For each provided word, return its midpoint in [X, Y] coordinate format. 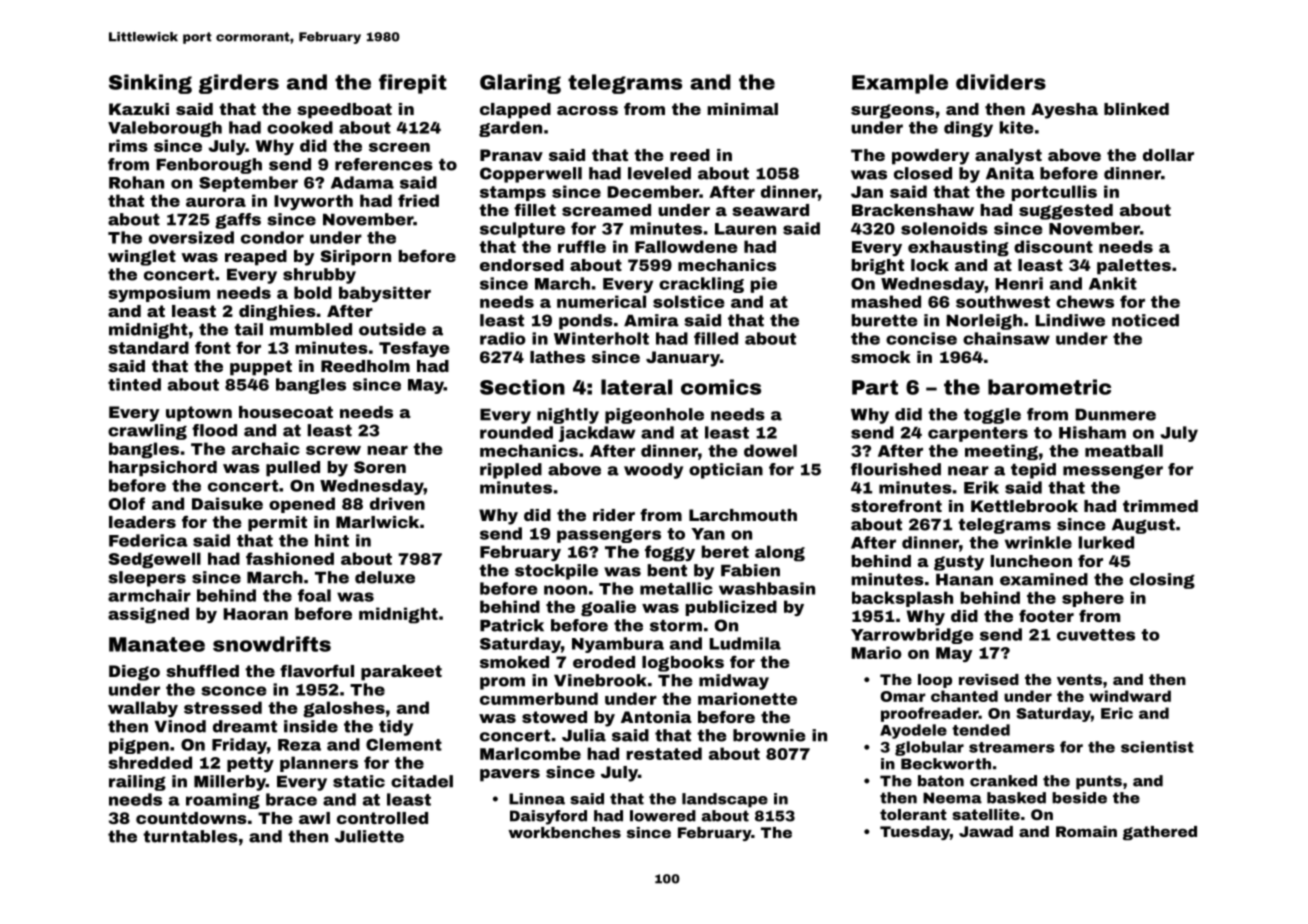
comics [721, 387]
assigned [148, 615]
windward [1130, 696]
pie [764, 285]
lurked [1106, 542]
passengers [609, 536]
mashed [886, 301]
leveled [659, 173]
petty [250, 764]
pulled [293, 469]
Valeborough [165, 129]
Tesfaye [414, 349]
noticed [1145, 320]
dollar [1168, 155]
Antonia [656, 717]
